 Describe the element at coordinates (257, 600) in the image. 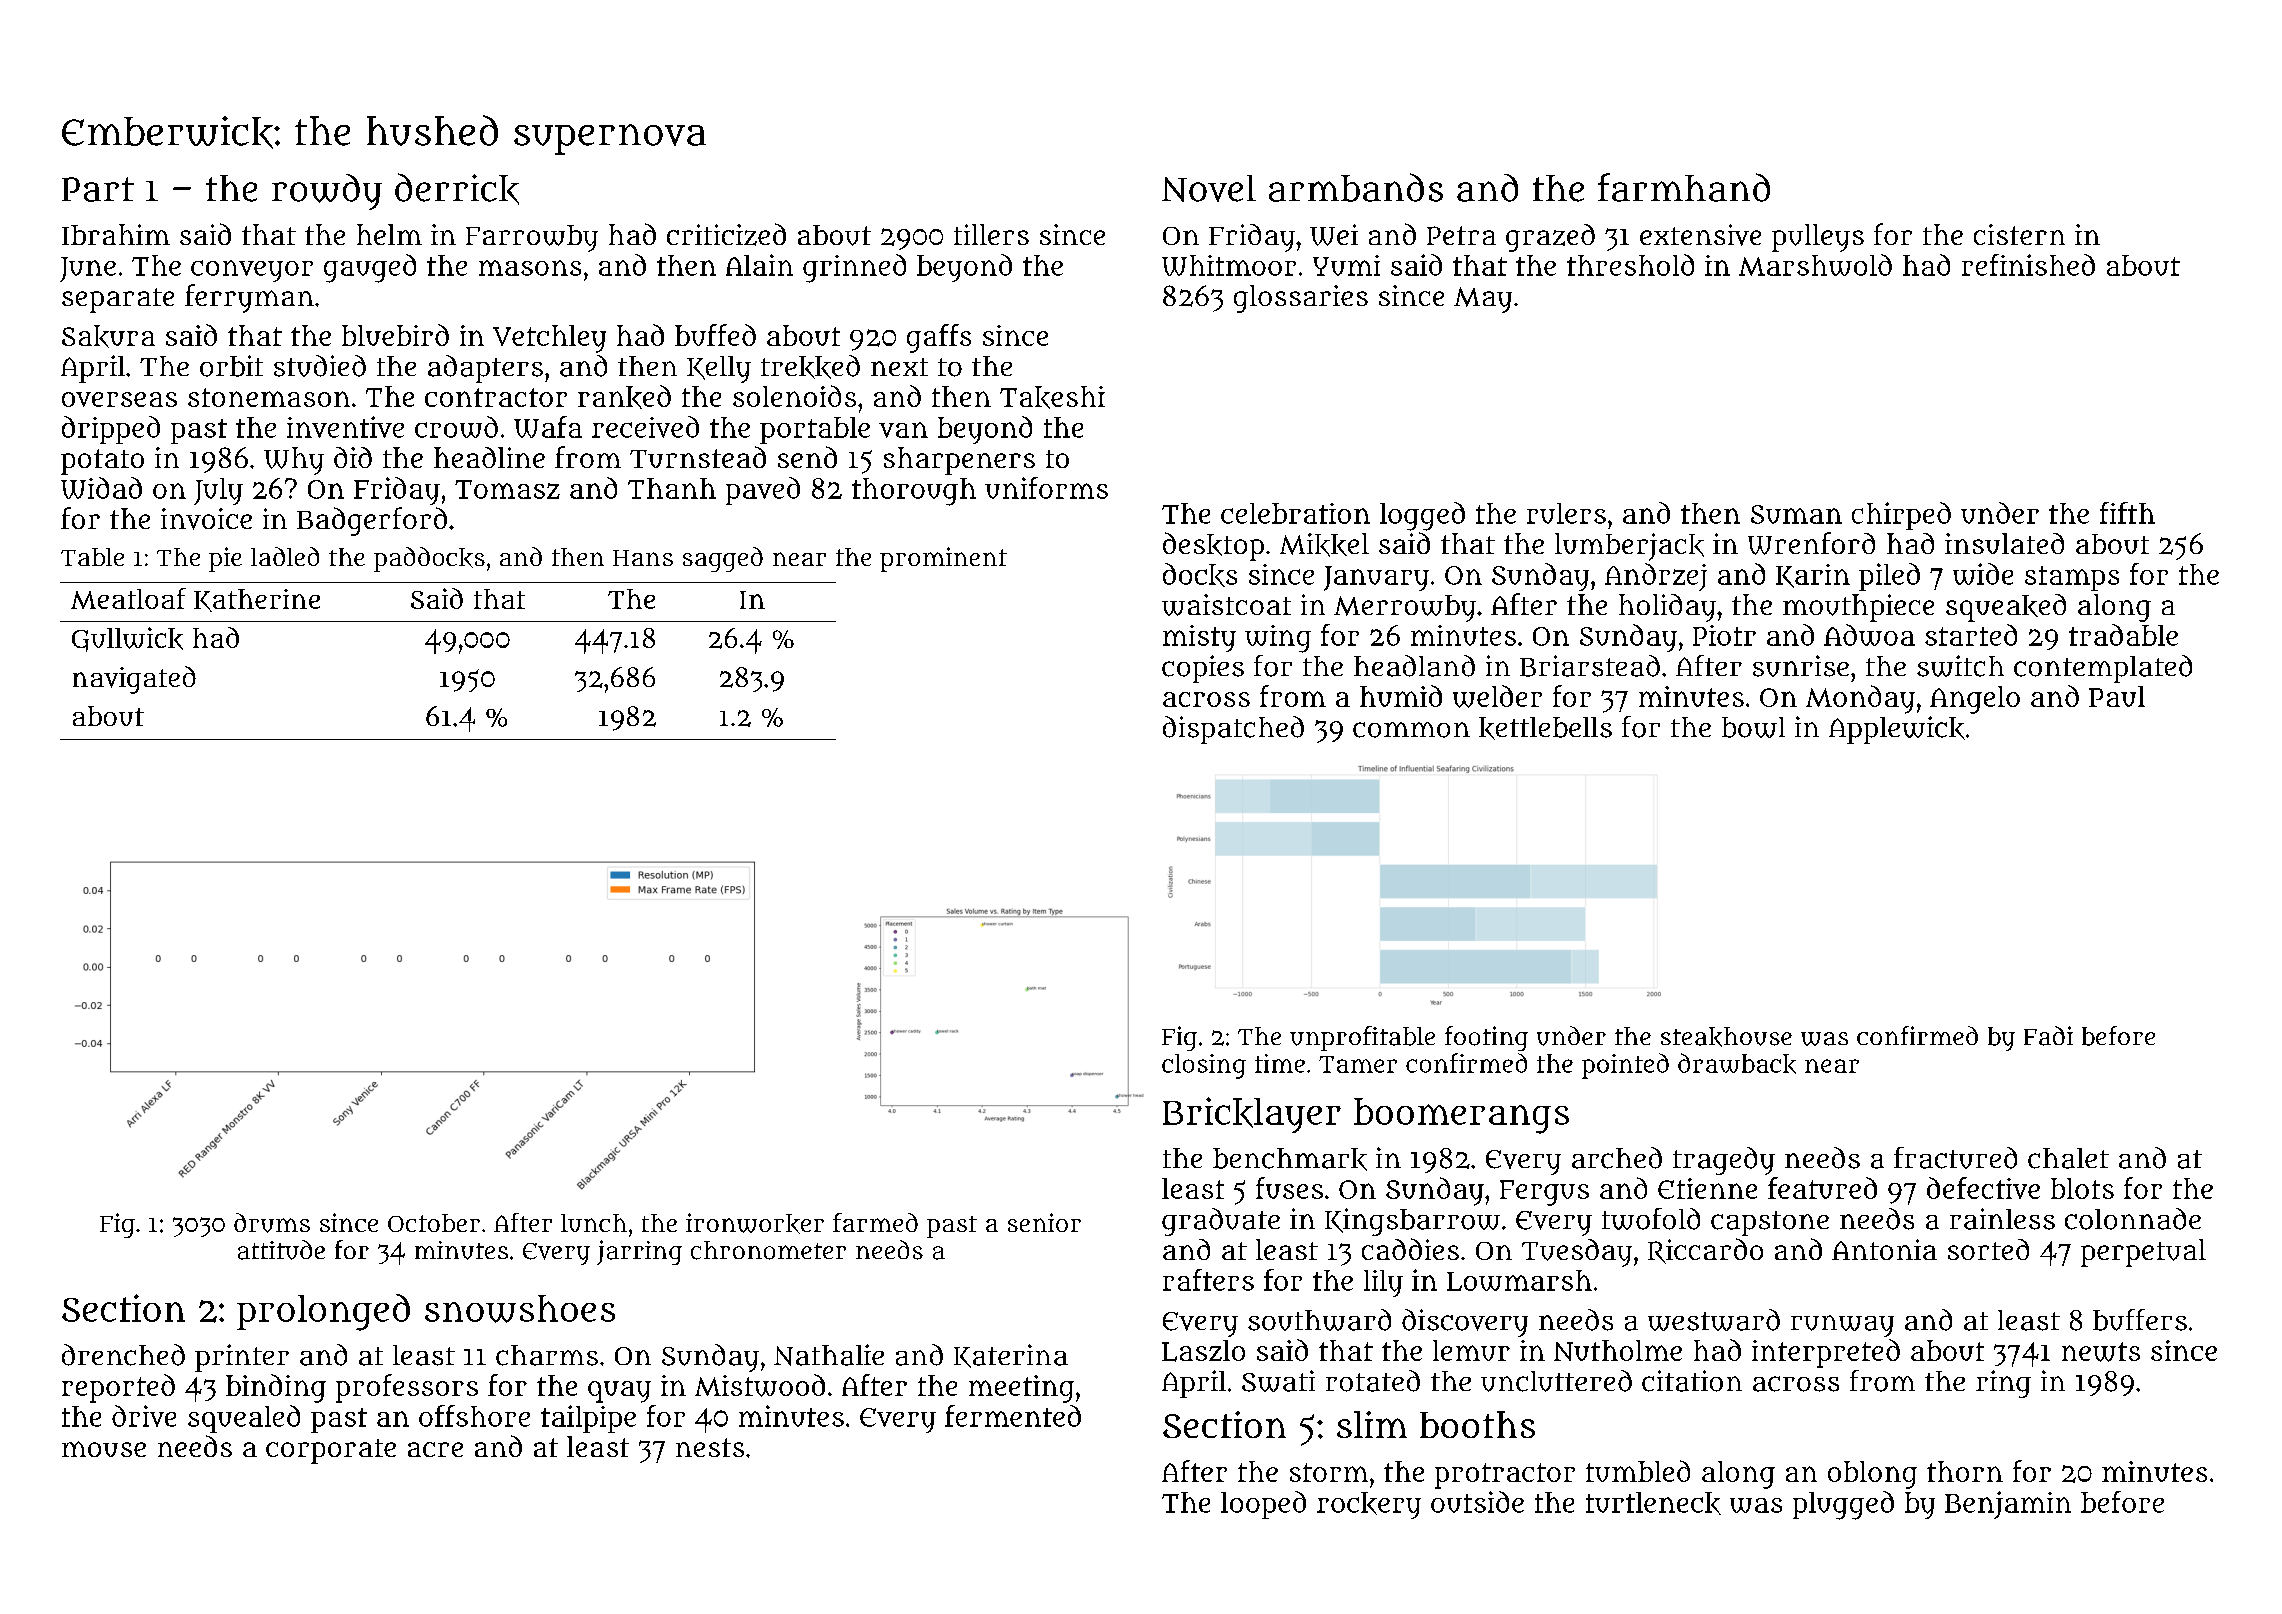

I see `Katherine` at that location.
